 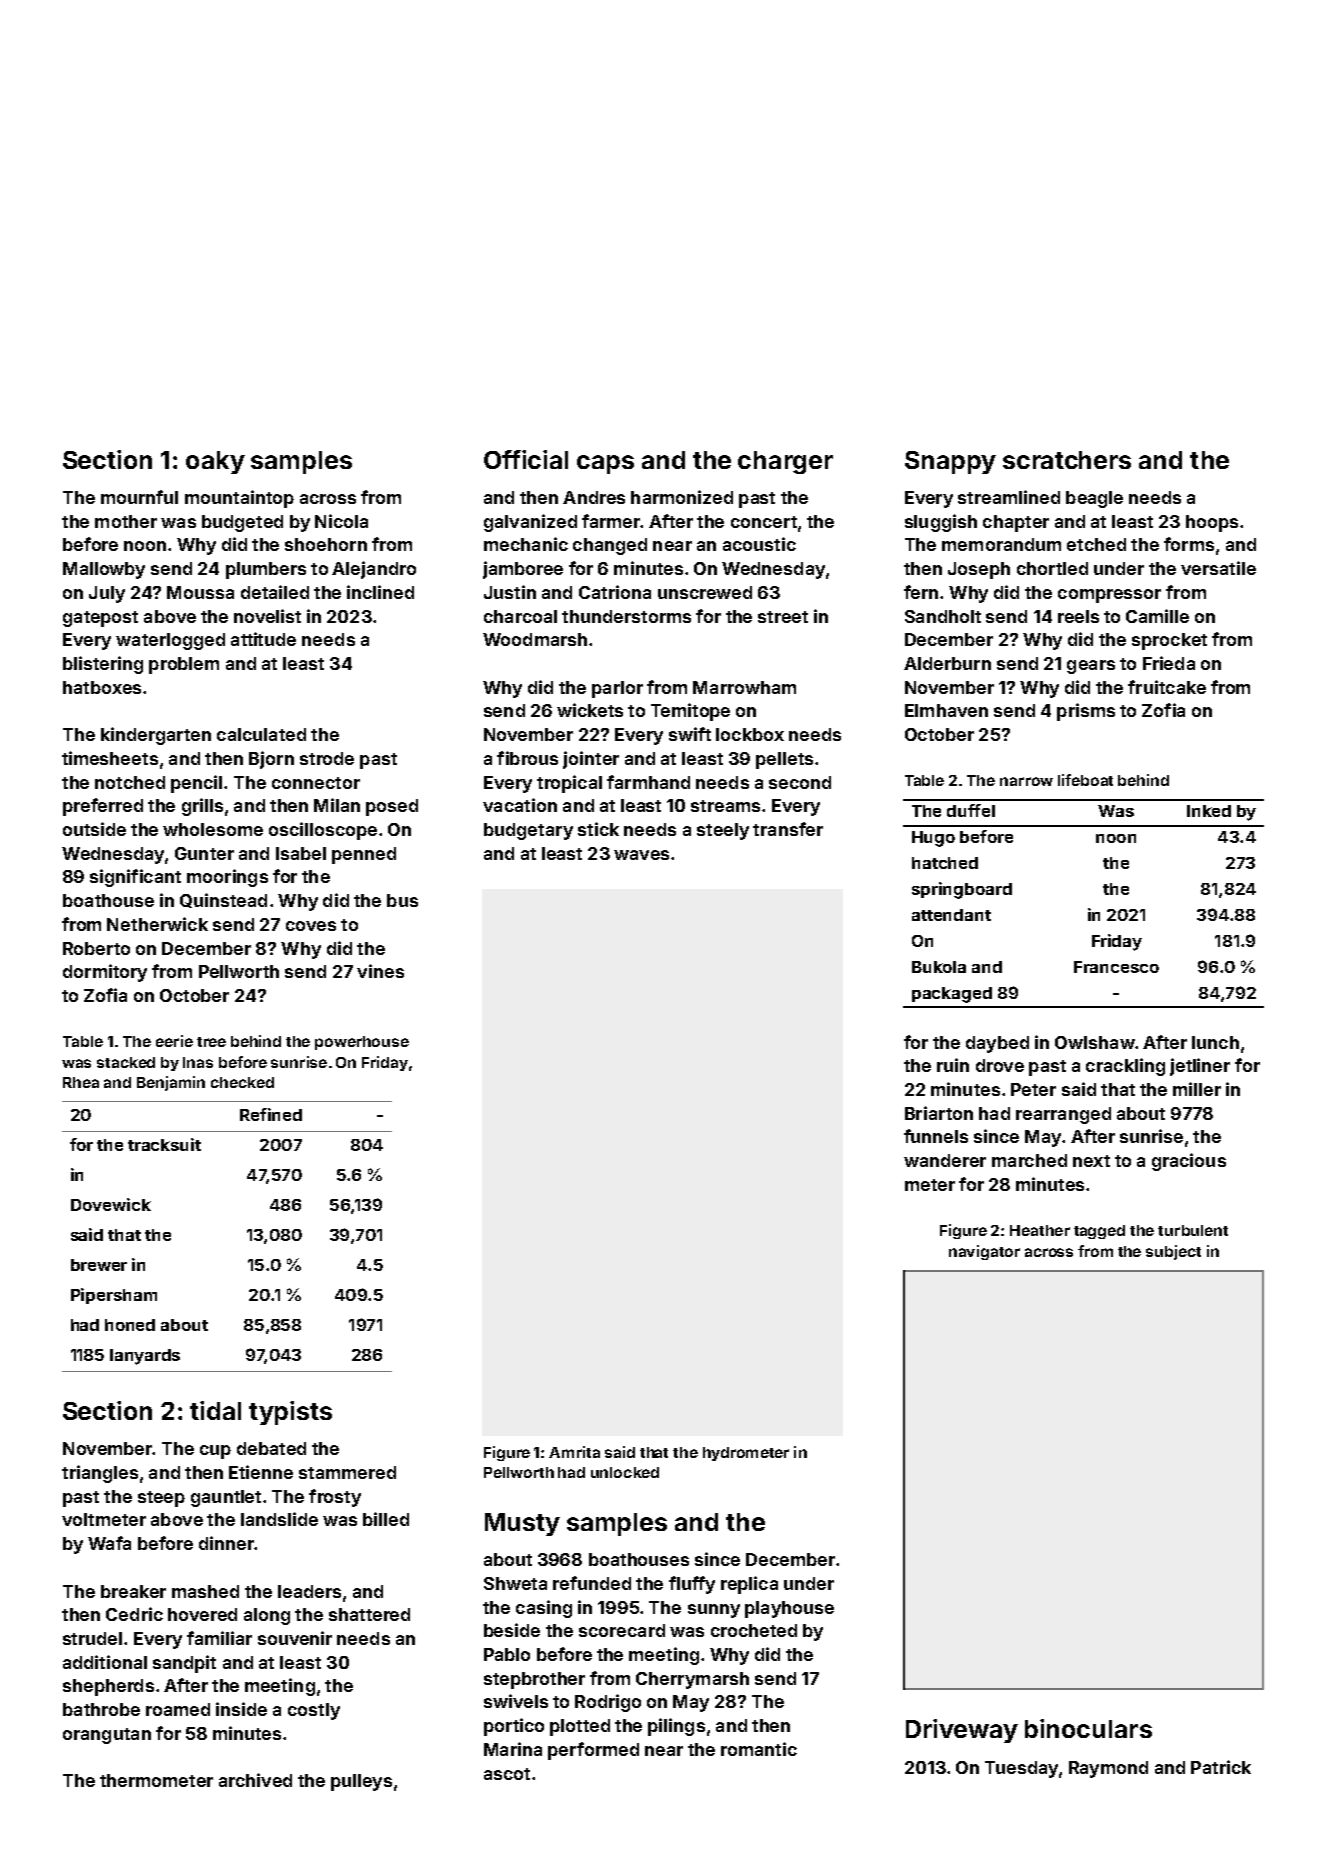 I want to click on romantic, so click(x=759, y=1749).
